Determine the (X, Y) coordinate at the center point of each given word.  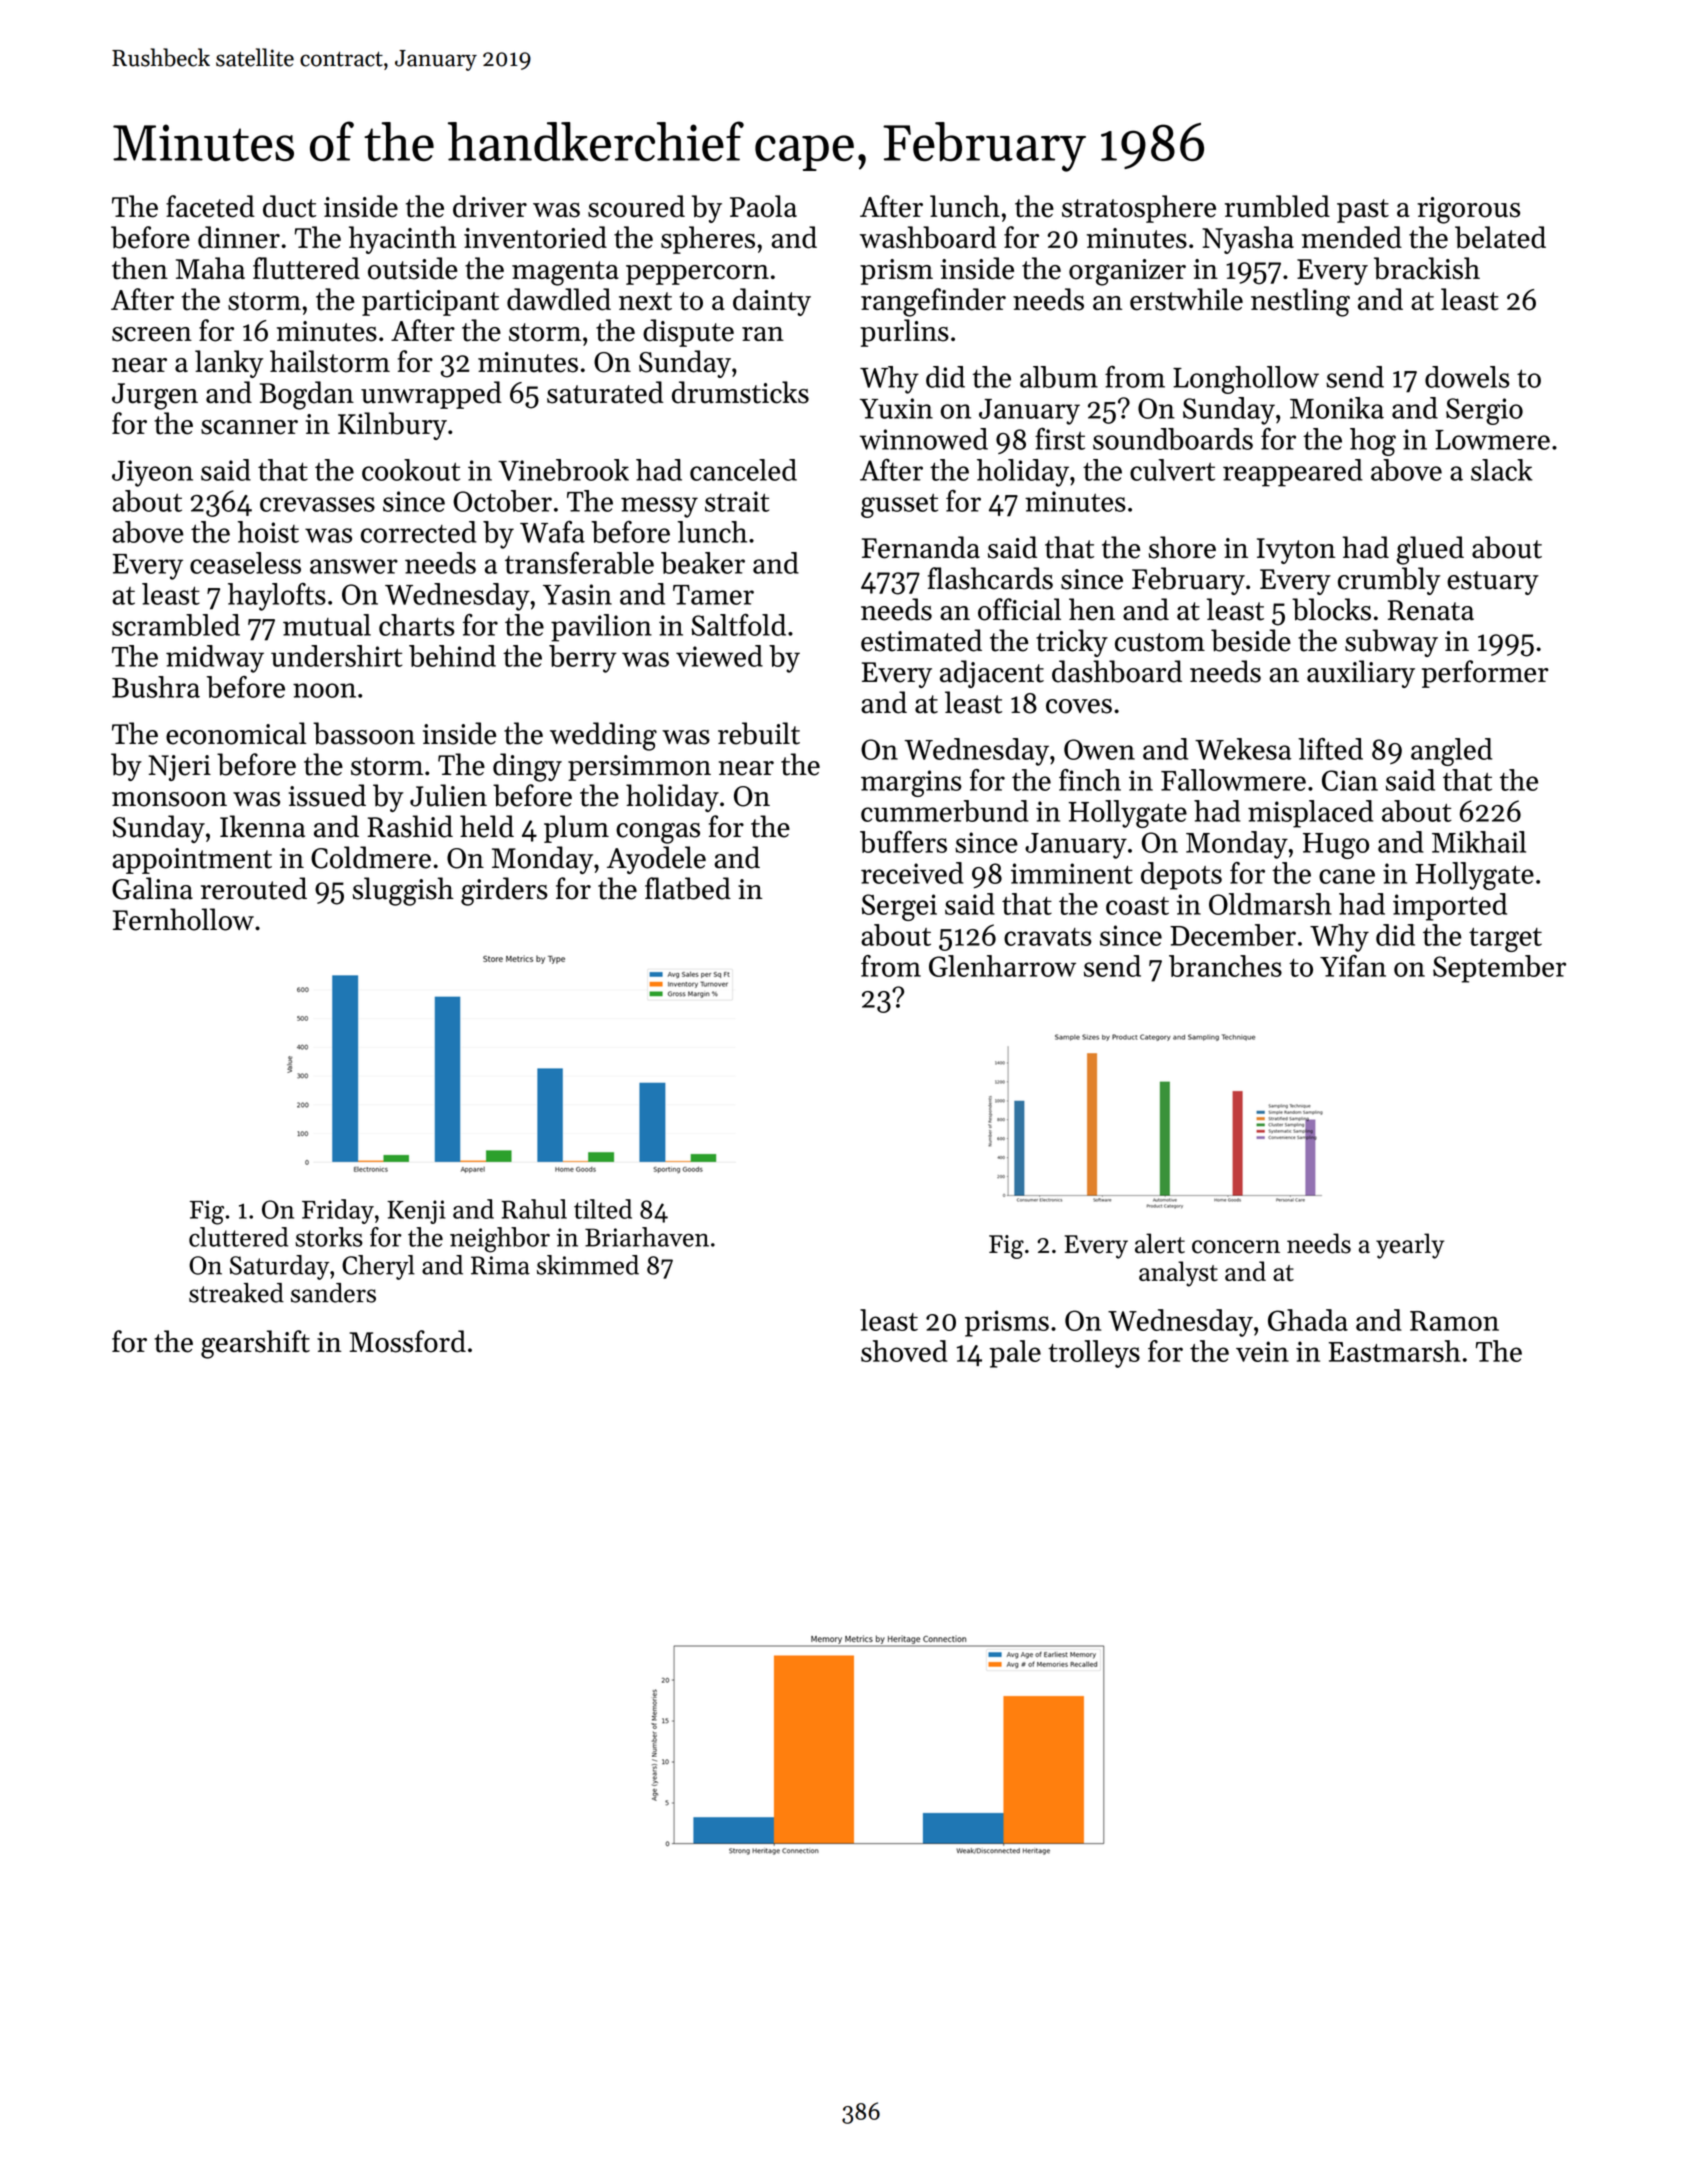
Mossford (407, 1341)
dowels (1467, 377)
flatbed (688, 888)
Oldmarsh (1270, 904)
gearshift (255, 1344)
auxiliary (1361, 674)
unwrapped (431, 395)
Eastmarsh (1395, 1351)
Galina (152, 888)
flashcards (990, 578)
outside (413, 268)
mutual (327, 625)
